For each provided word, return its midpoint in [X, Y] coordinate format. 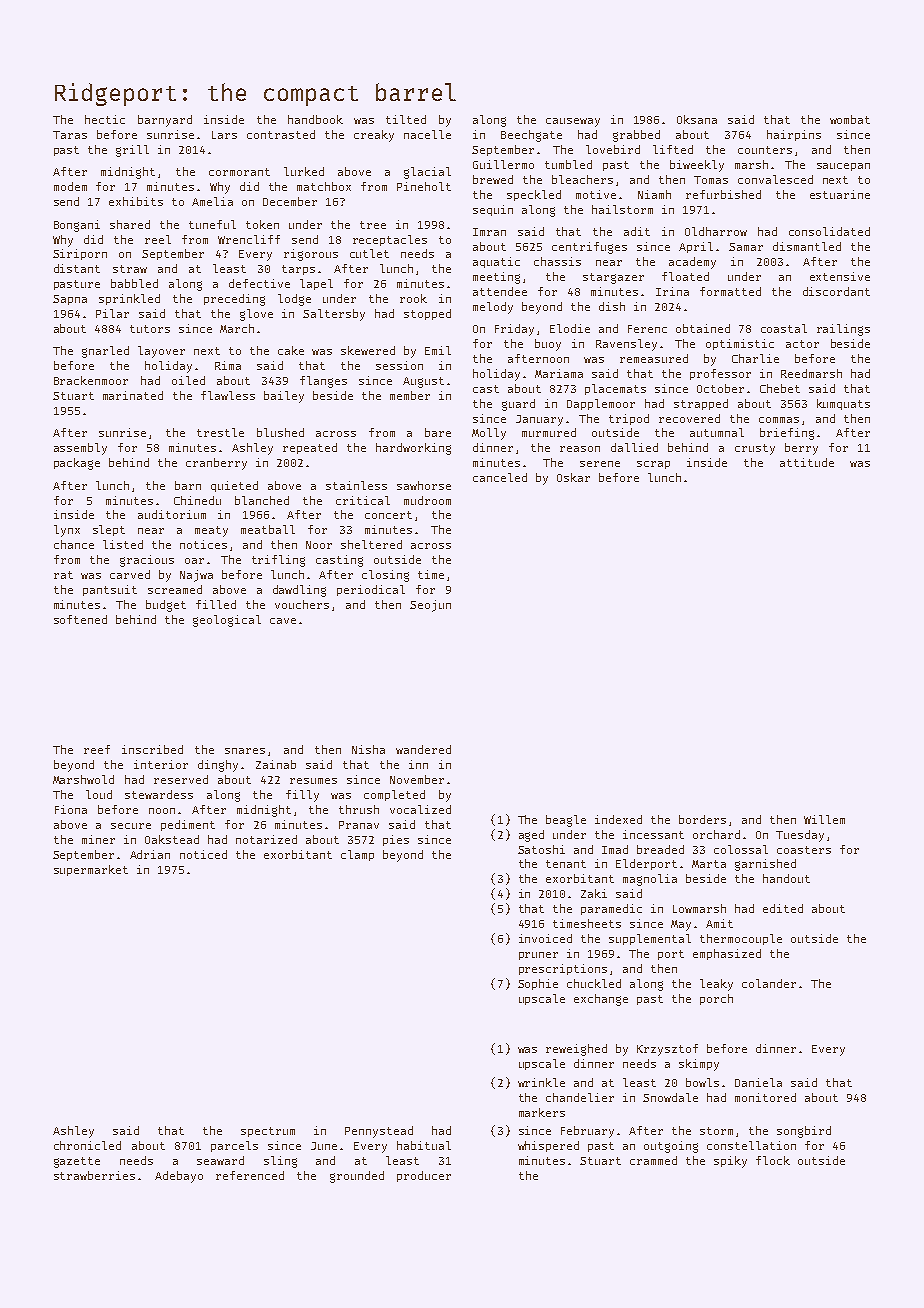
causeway [573, 122]
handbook [315, 119]
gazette [77, 1162]
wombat [850, 119]
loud [99, 794]
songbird [804, 1132]
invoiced [545, 938]
